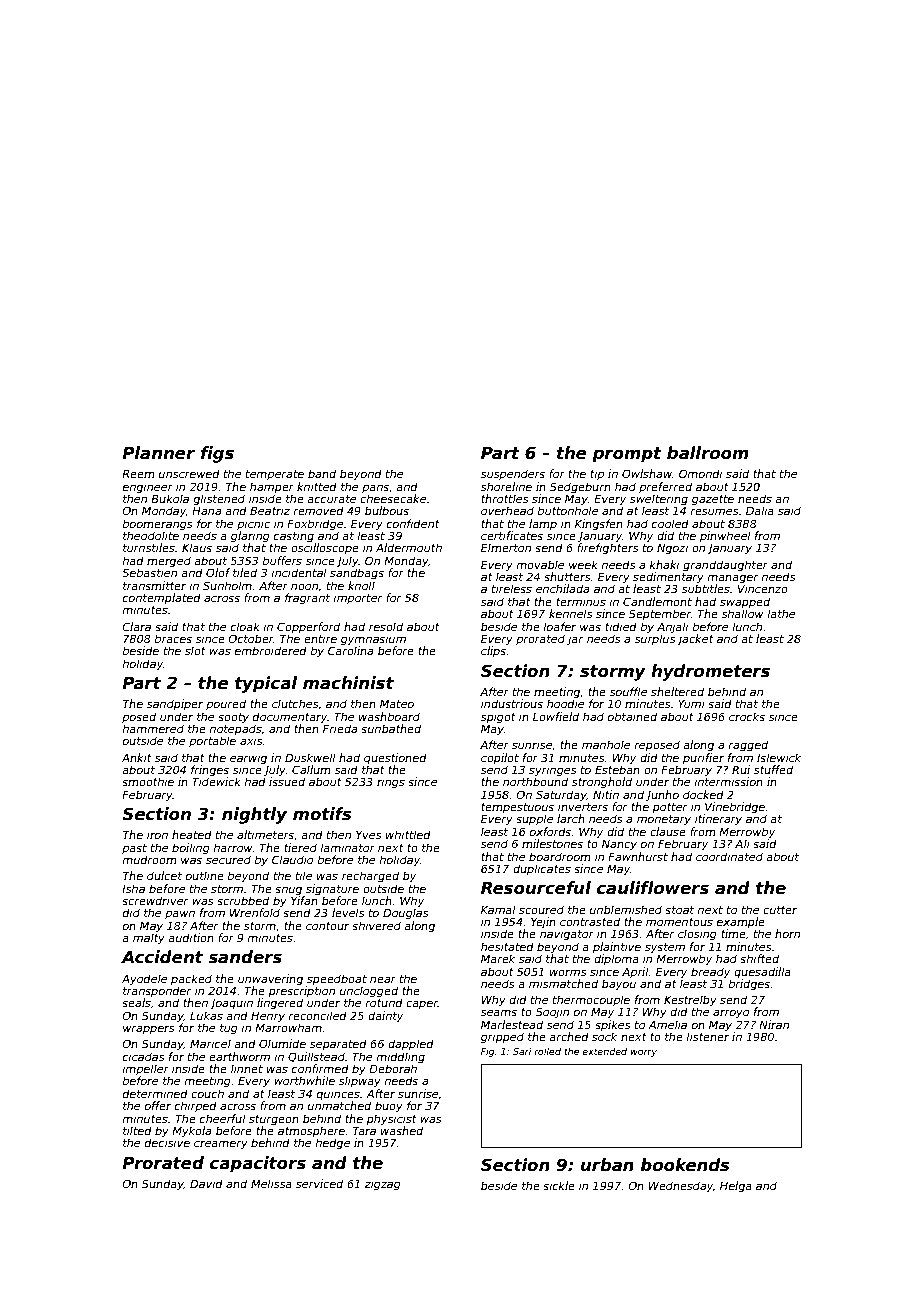 Image resolution: width=924 pixels, height=1308 pixels. I want to click on determined, so click(155, 1093).
